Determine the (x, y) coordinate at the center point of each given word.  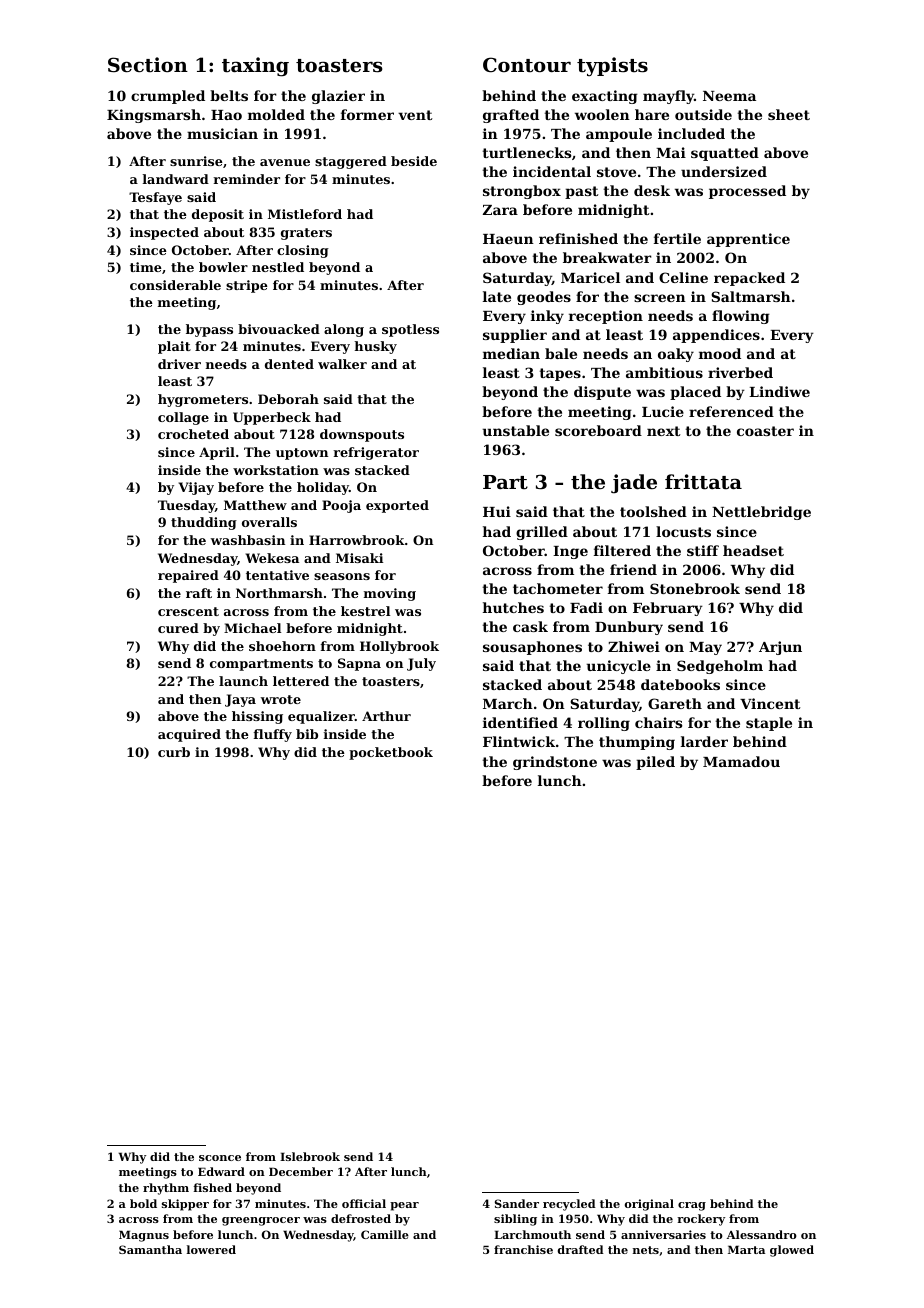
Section (148, 64)
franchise (523, 1249)
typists (612, 66)
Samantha (150, 1249)
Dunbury (629, 628)
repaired (188, 576)
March (508, 703)
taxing (255, 67)
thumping (637, 743)
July (421, 664)
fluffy (273, 735)
